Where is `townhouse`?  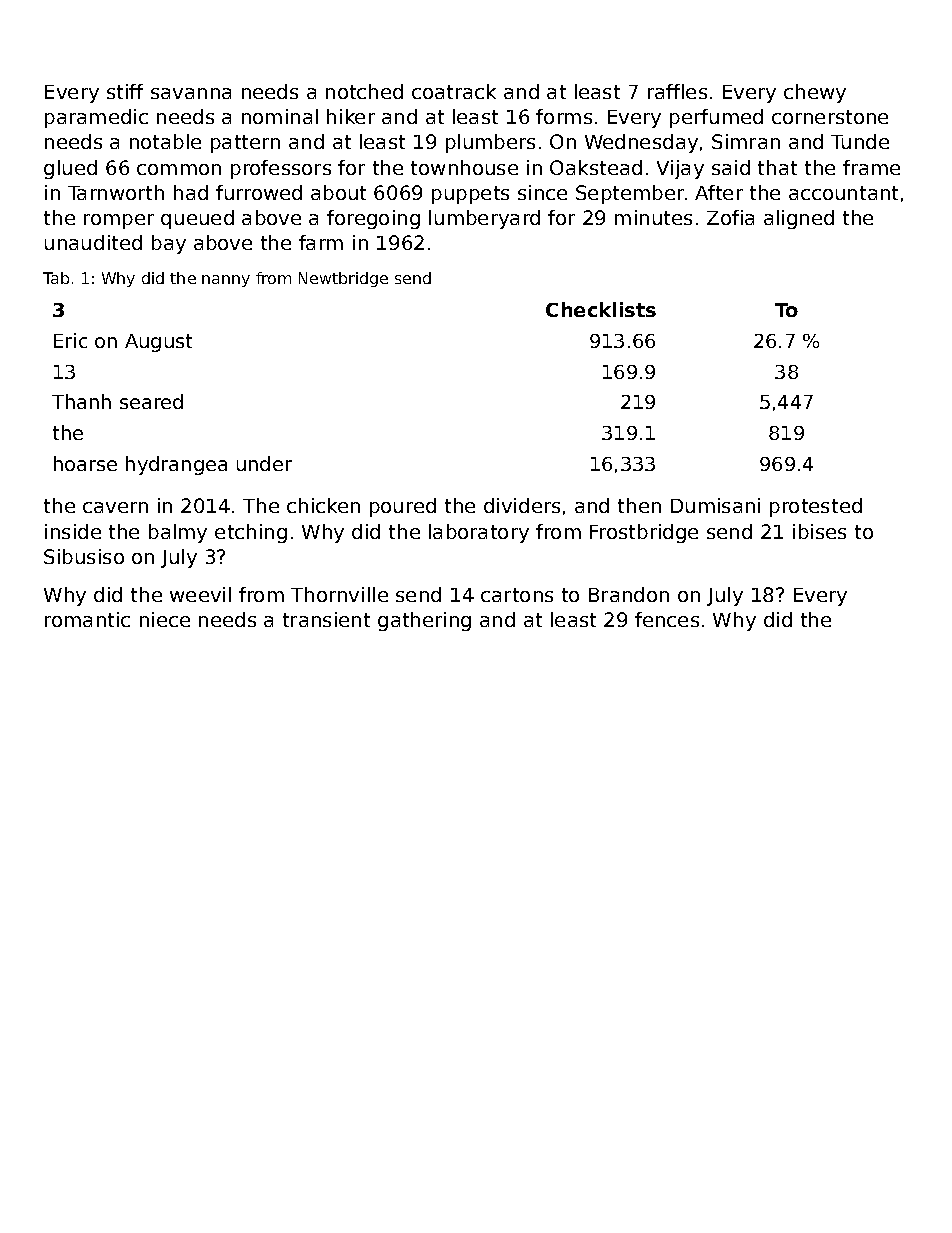
townhouse is located at coordinates (464, 167).
